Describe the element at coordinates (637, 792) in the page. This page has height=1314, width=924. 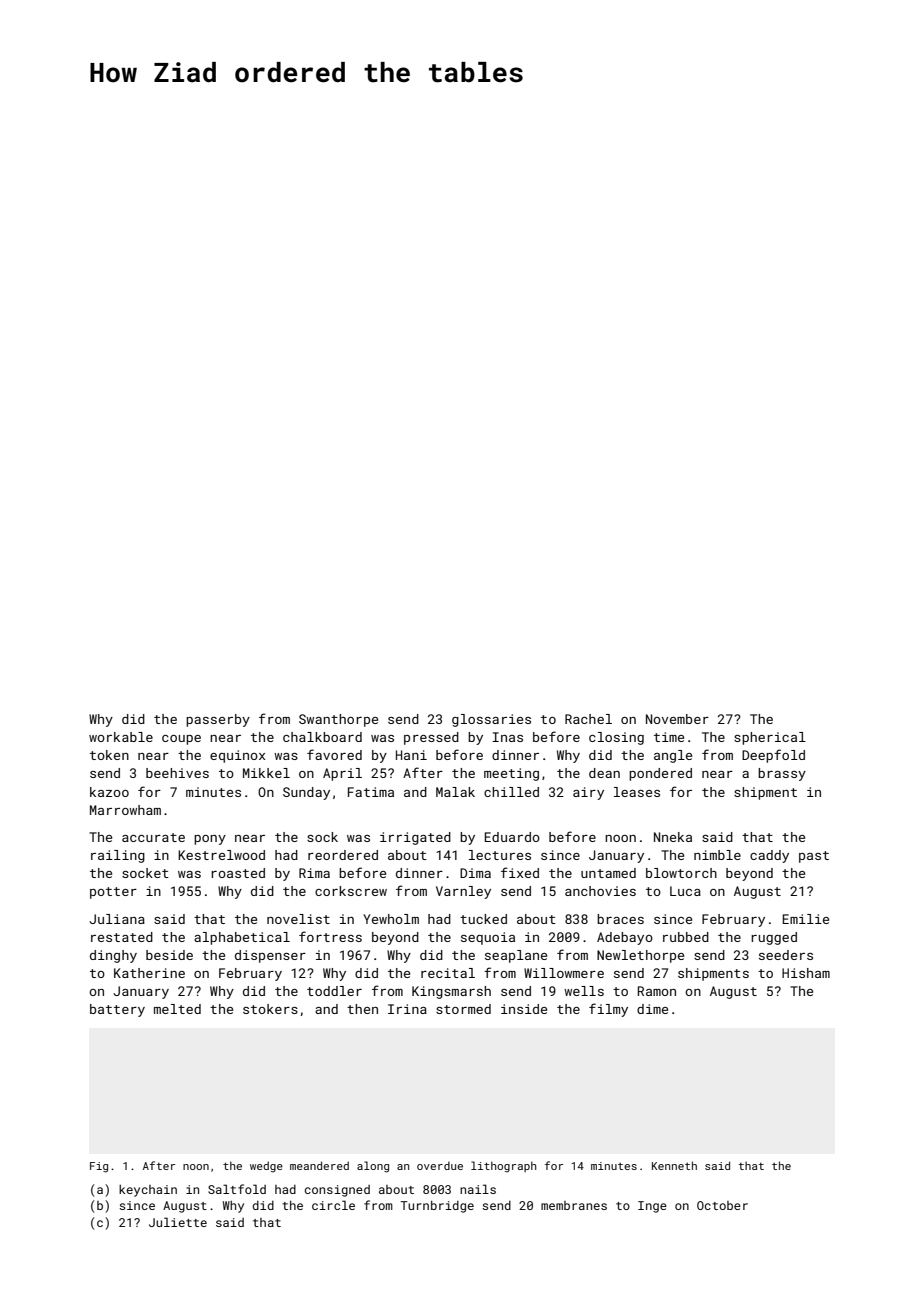
I see `leases` at that location.
